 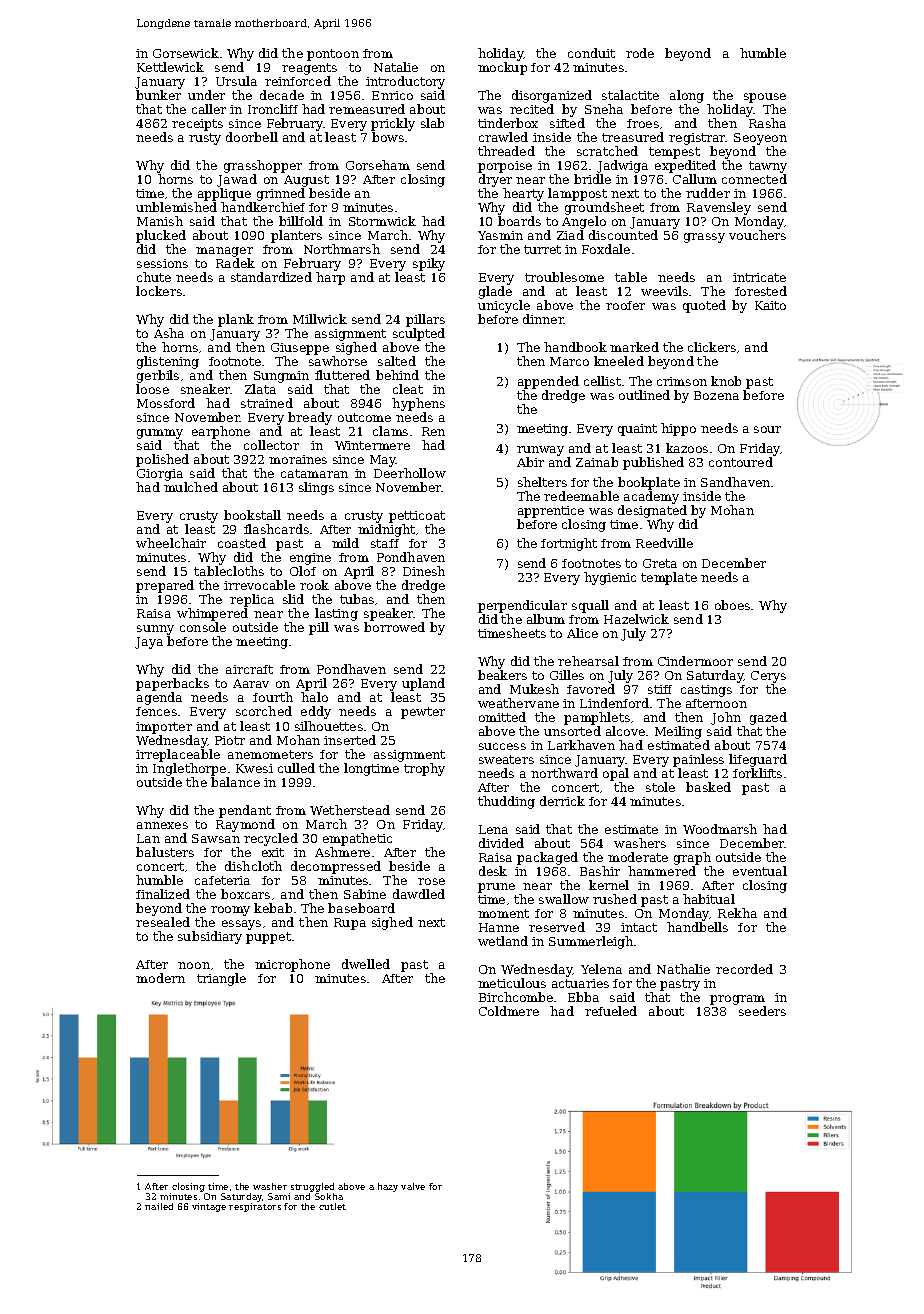 I want to click on speaker, so click(x=389, y=614).
